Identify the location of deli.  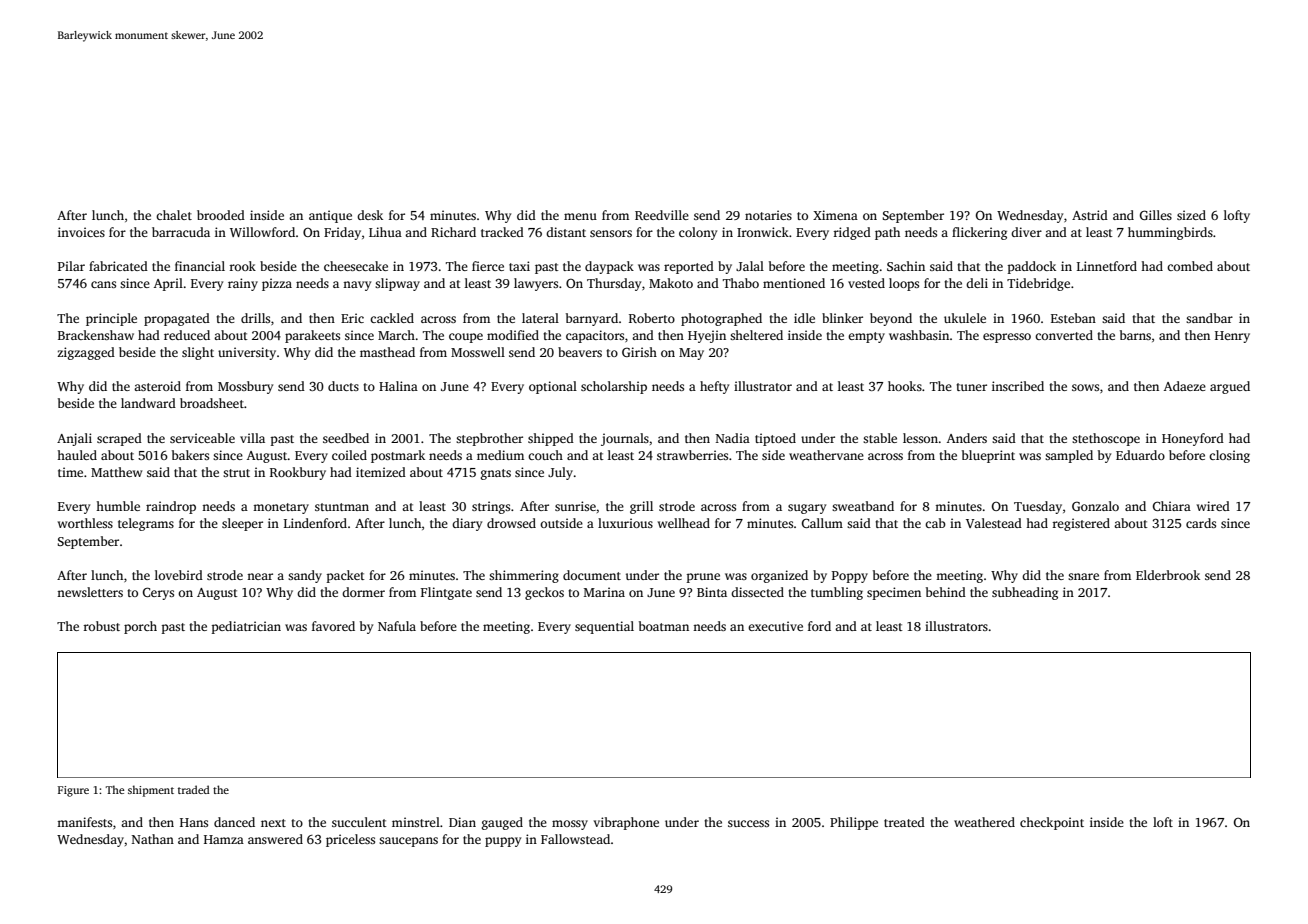
(977, 283).
